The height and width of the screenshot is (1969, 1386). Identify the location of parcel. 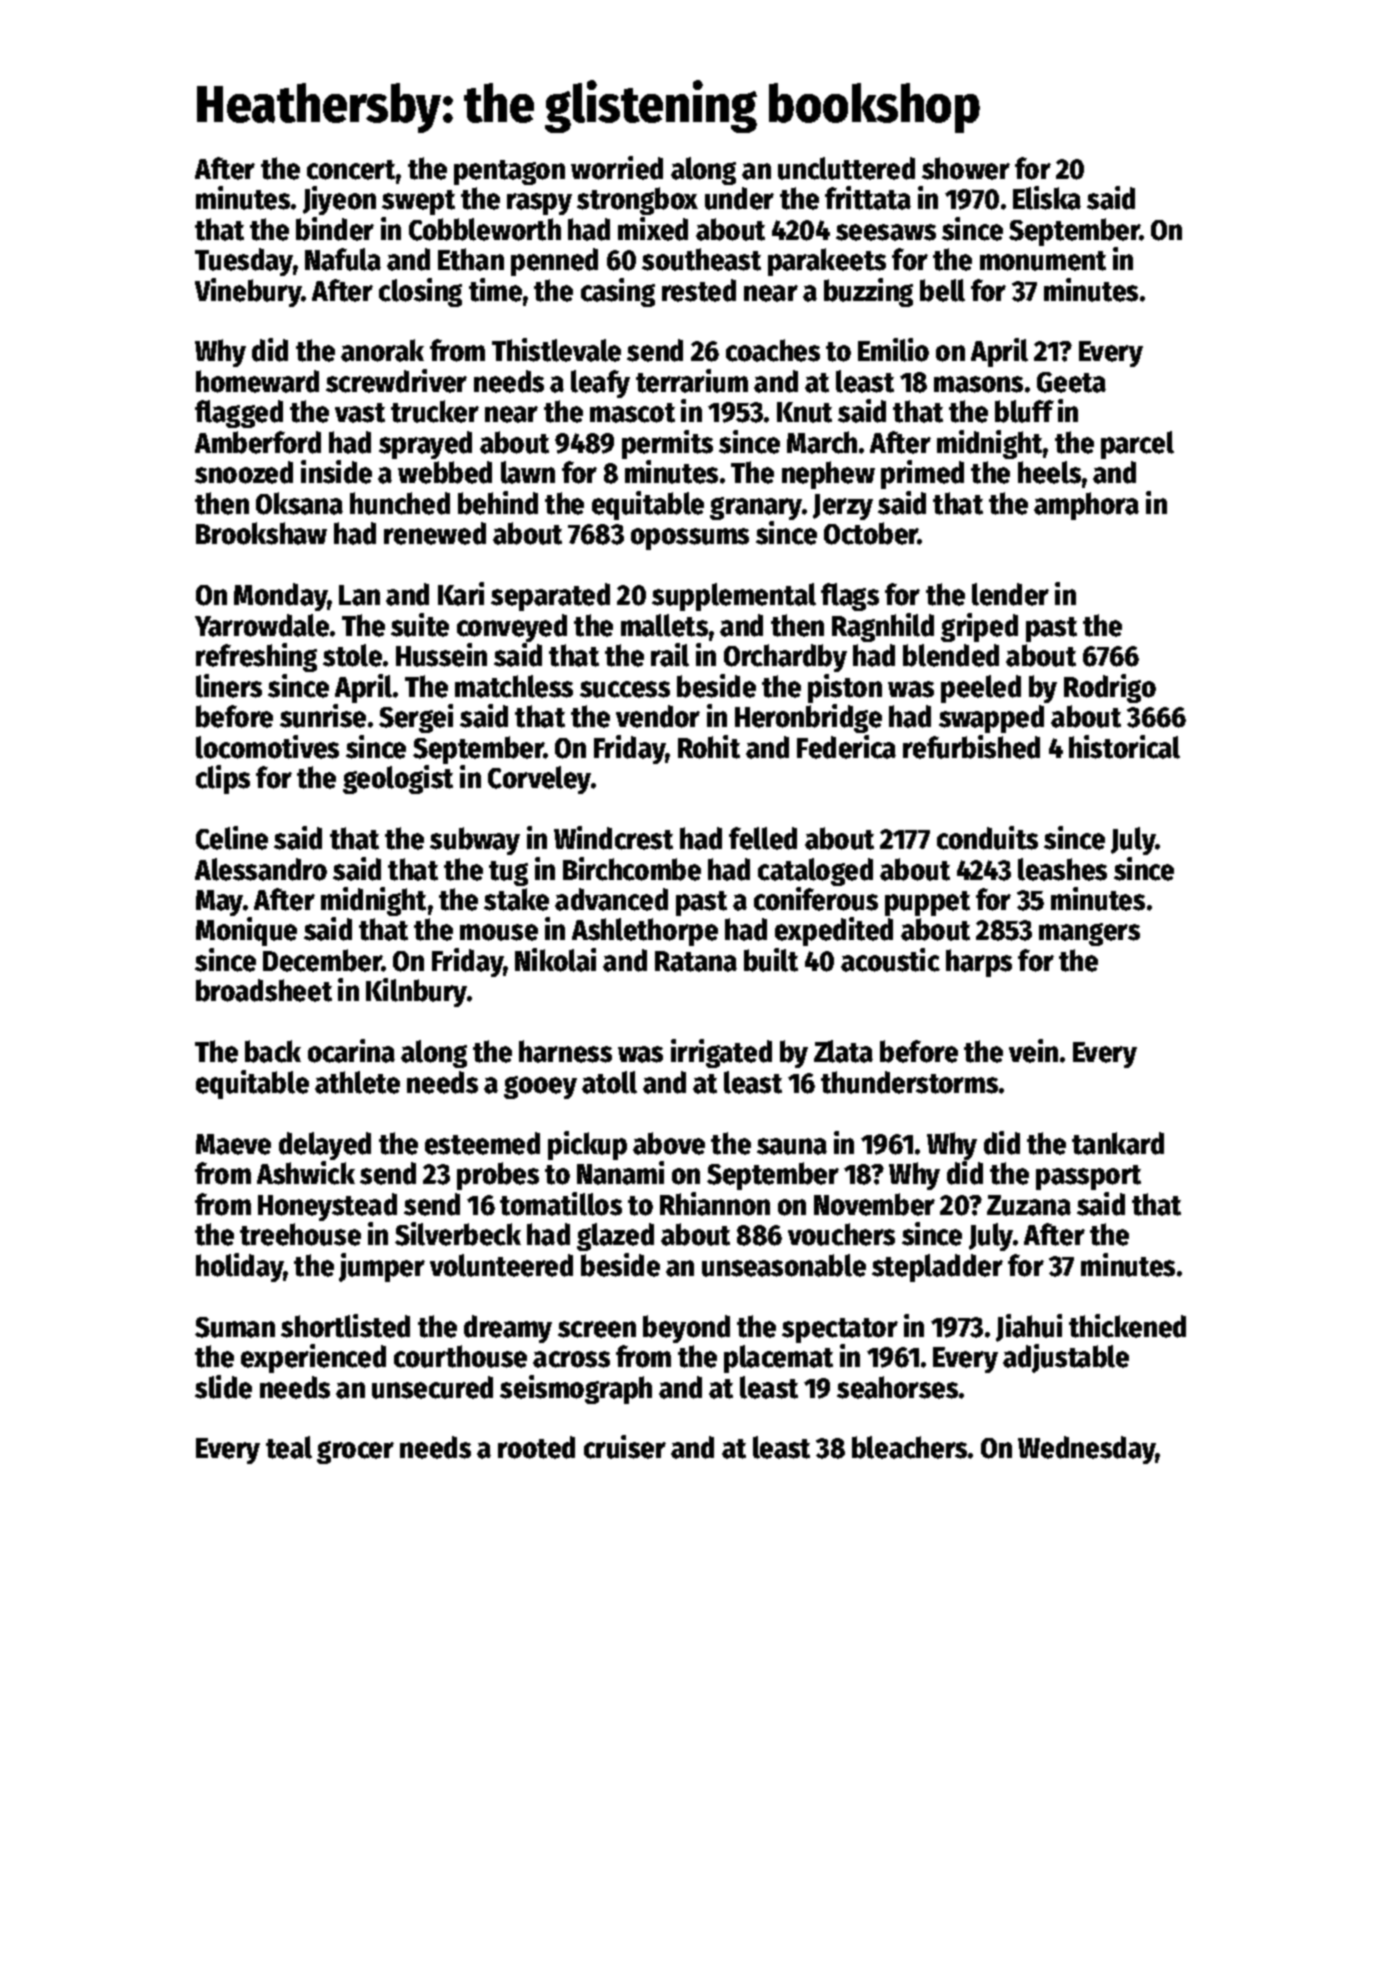
(1137, 445).
